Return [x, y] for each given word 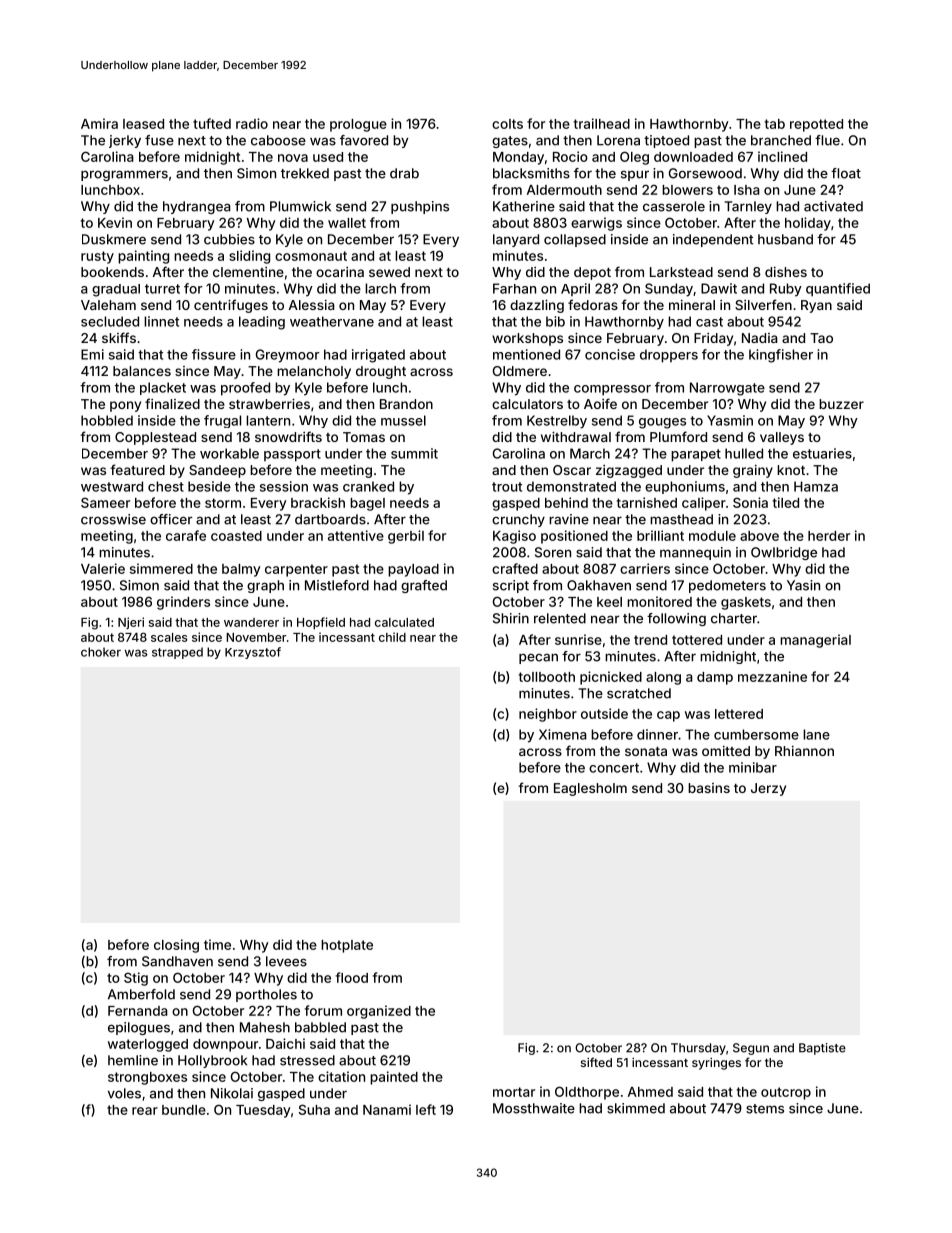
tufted [212, 123]
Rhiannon [804, 751]
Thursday [698, 1049]
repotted [816, 125]
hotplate [347, 946]
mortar [514, 1092]
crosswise [113, 519]
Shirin [511, 618]
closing [176, 946]
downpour [225, 1045]
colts [507, 124]
